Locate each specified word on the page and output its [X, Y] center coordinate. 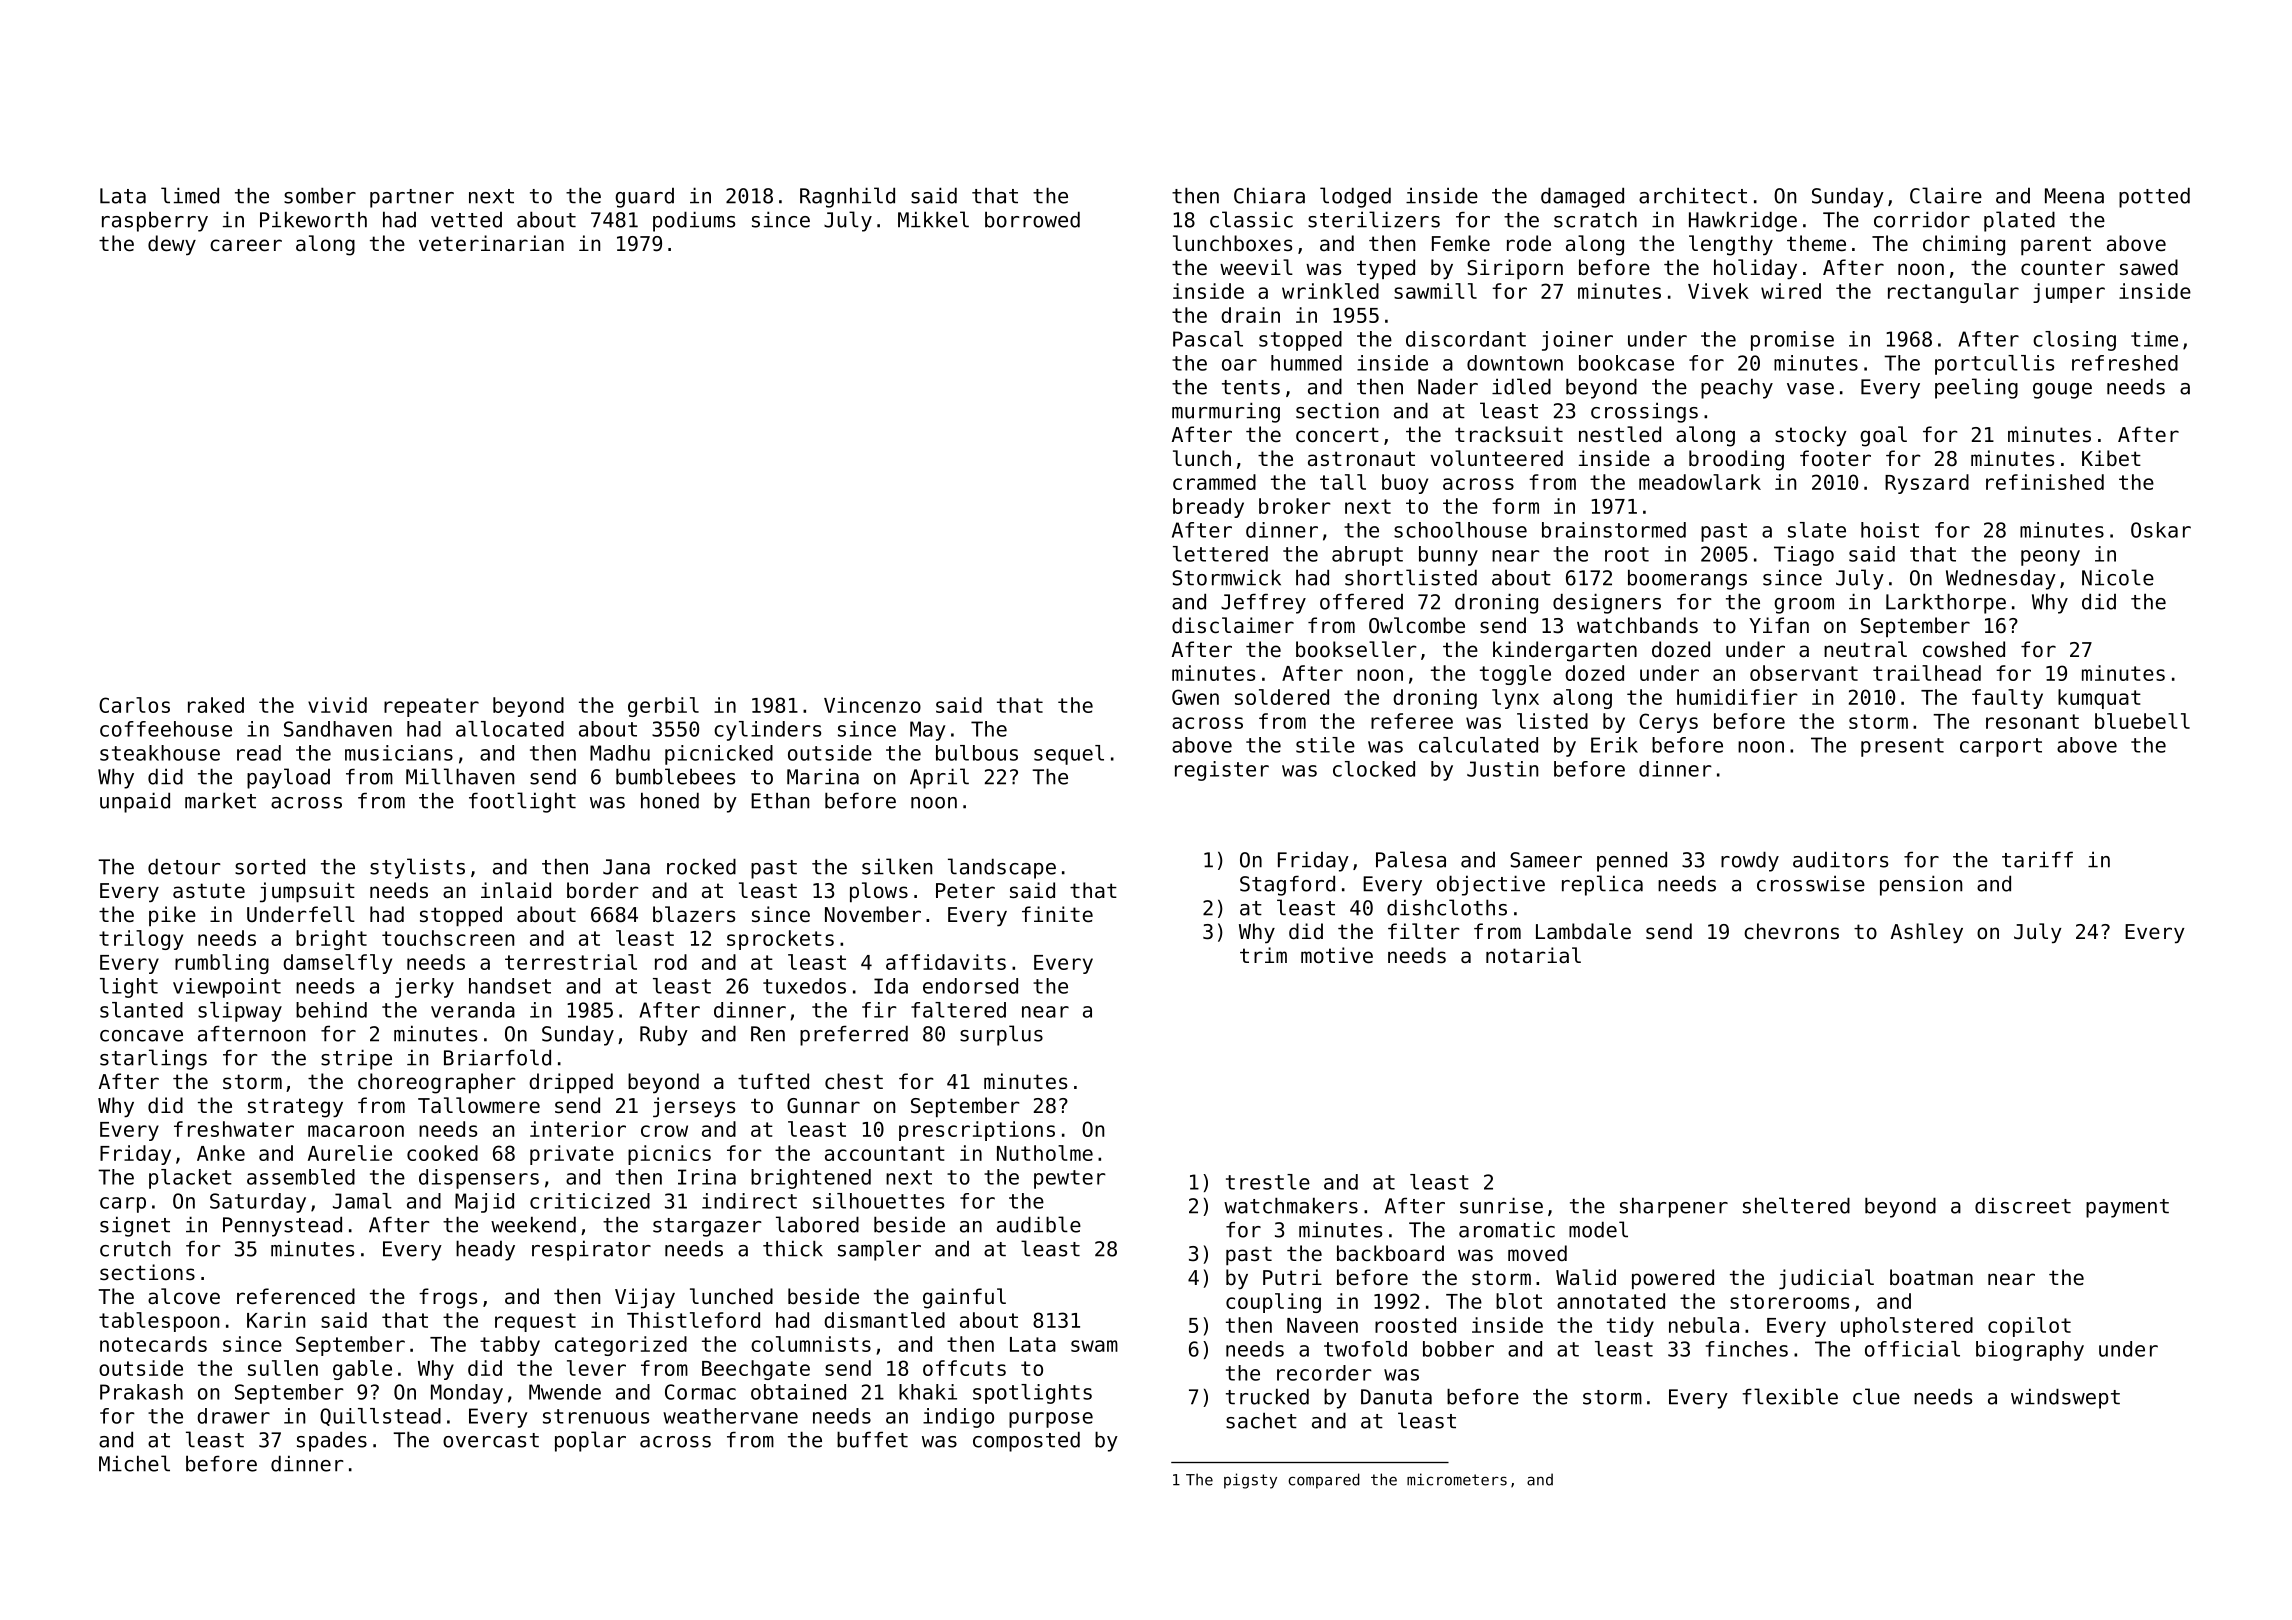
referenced [296, 1296]
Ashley [1927, 933]
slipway [240, 1012]
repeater [431, 707]
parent [2056, 246]
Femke [1461, 243]
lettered [1220, 554]
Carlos [134, 705]
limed [190, 195]
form [1515, 506]
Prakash [141, 1392]
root [1627, 554]
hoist [1890, 530]
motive [1337, 955]
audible [1039, 1224]
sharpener [1674, 1207]
